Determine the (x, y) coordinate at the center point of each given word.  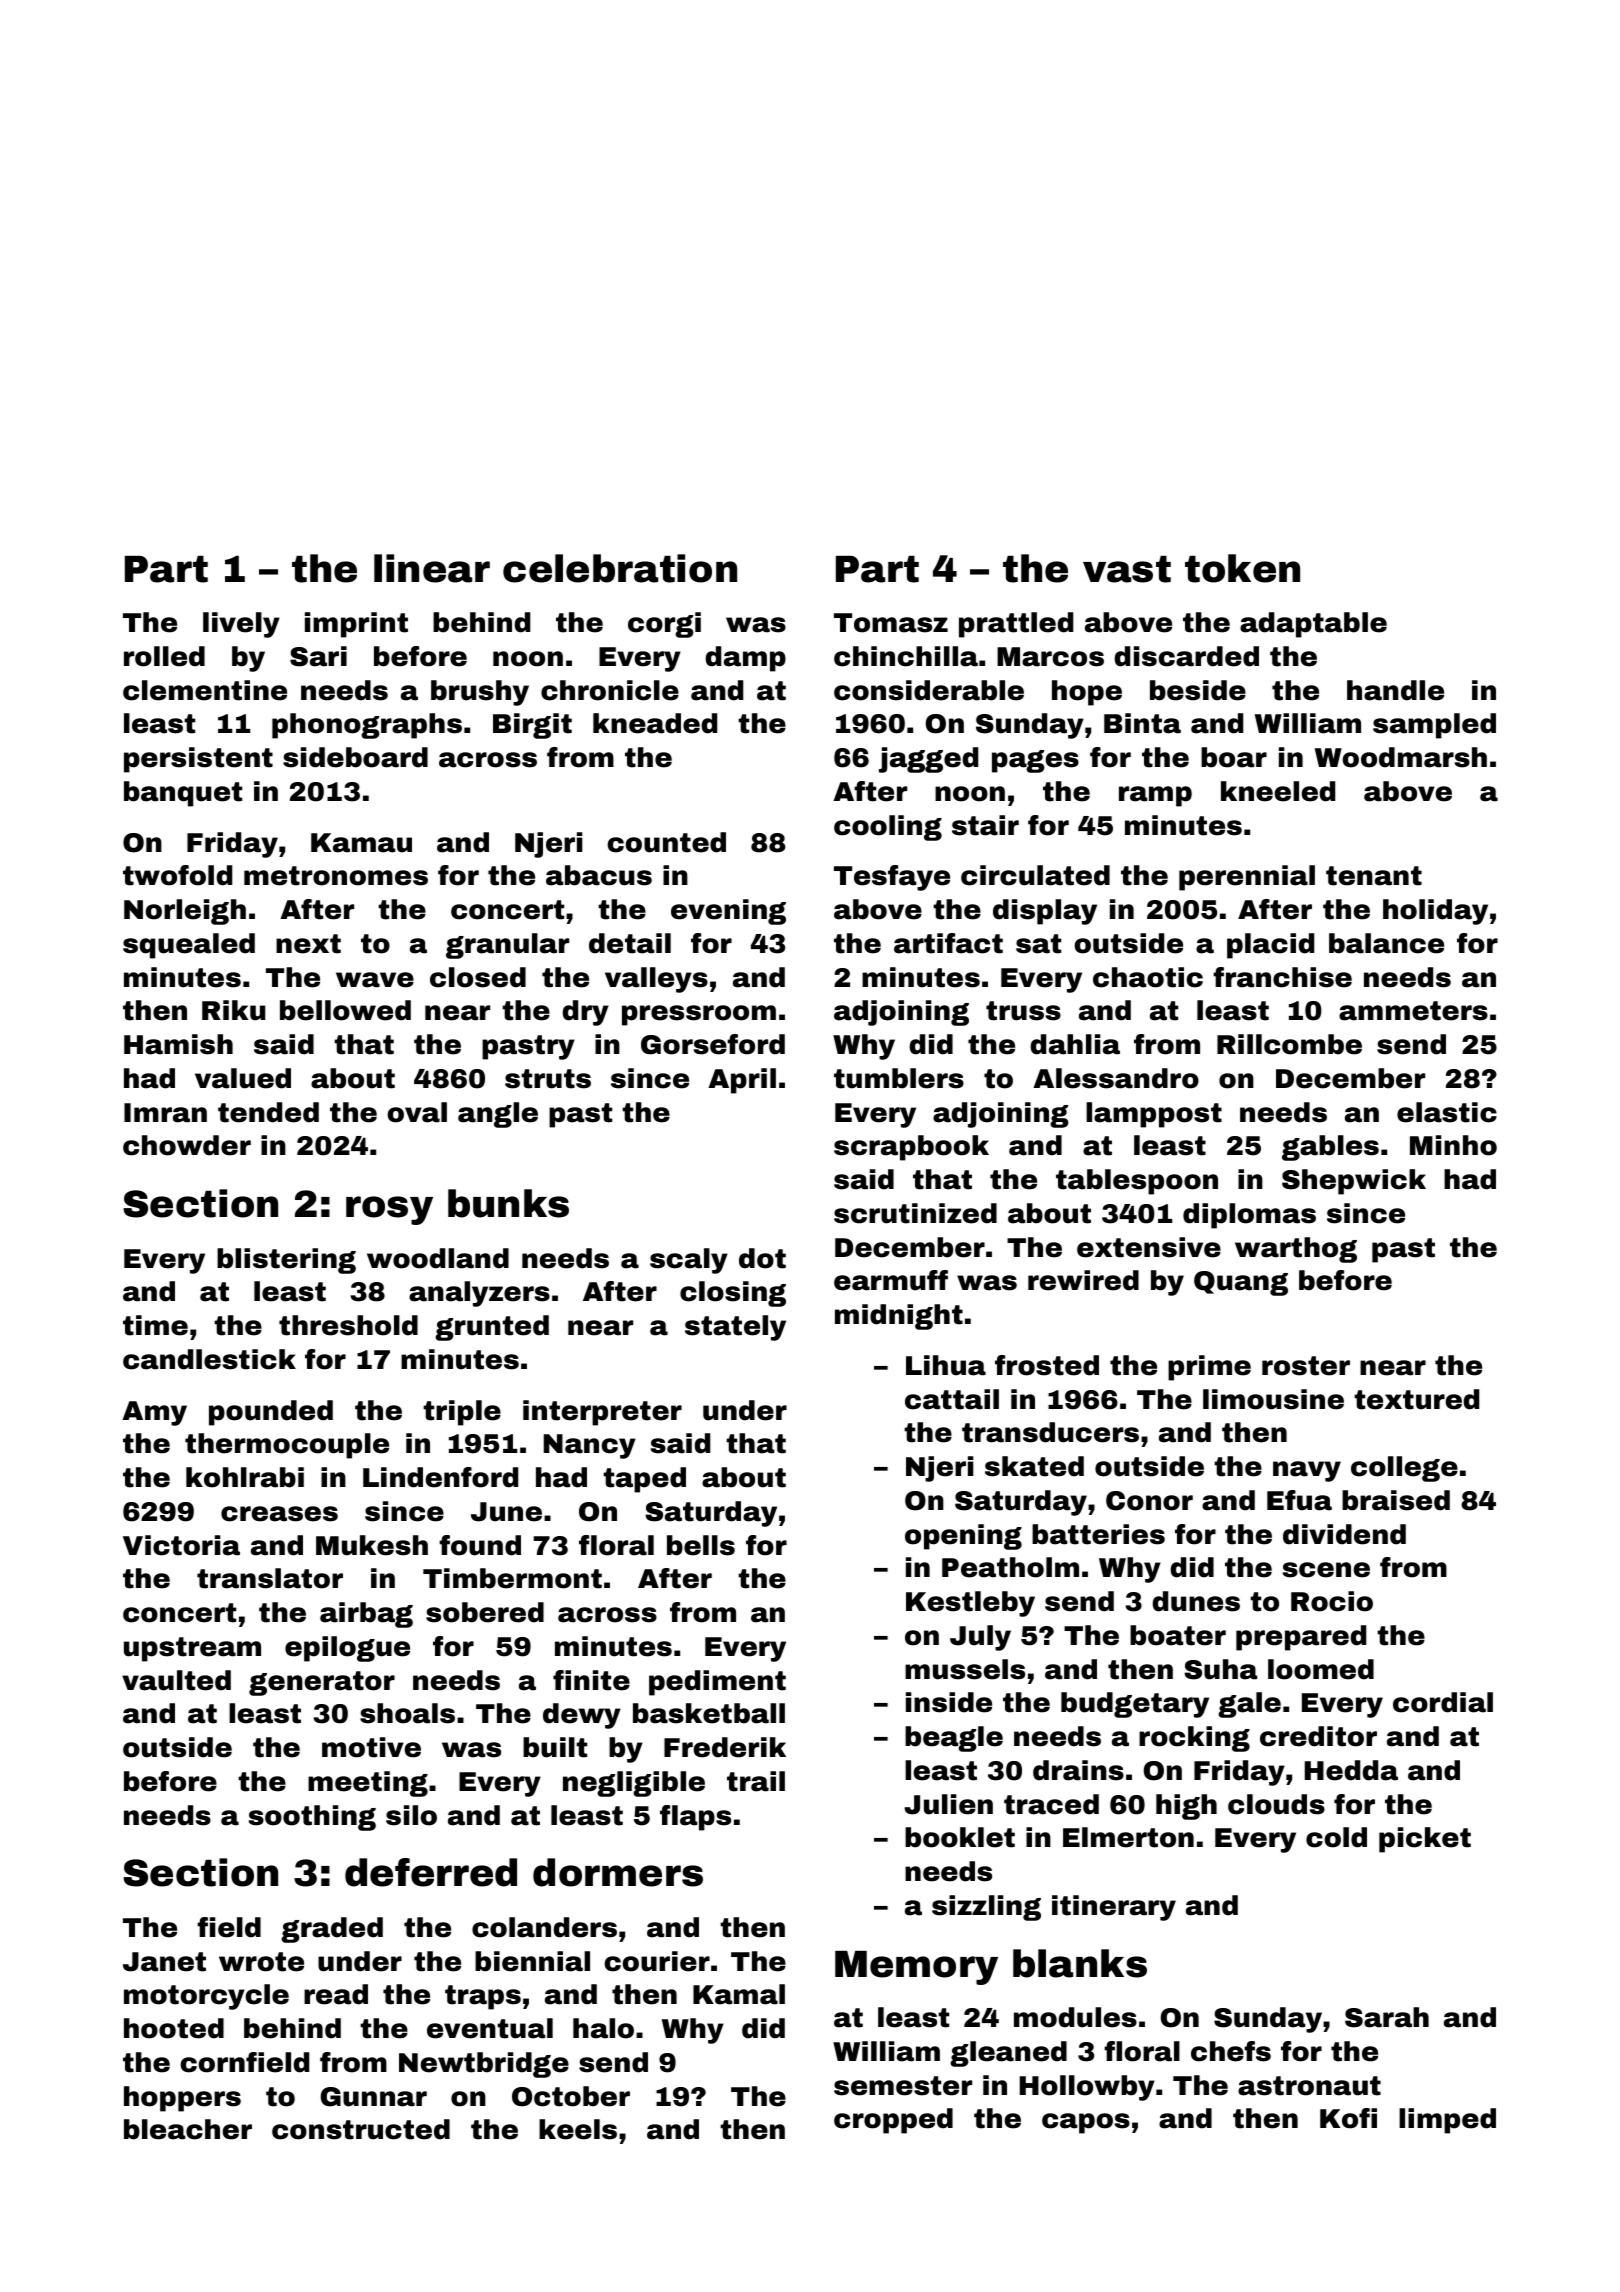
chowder (187, 1145)
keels (578, 2129)
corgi (664, 625)
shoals (407, 1713)
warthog (1296, 1250)
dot (762, 1258)
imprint (356, 625)
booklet (960, 1837)
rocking (1194, 1739)
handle (1395, 690)
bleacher (188, 2129)
